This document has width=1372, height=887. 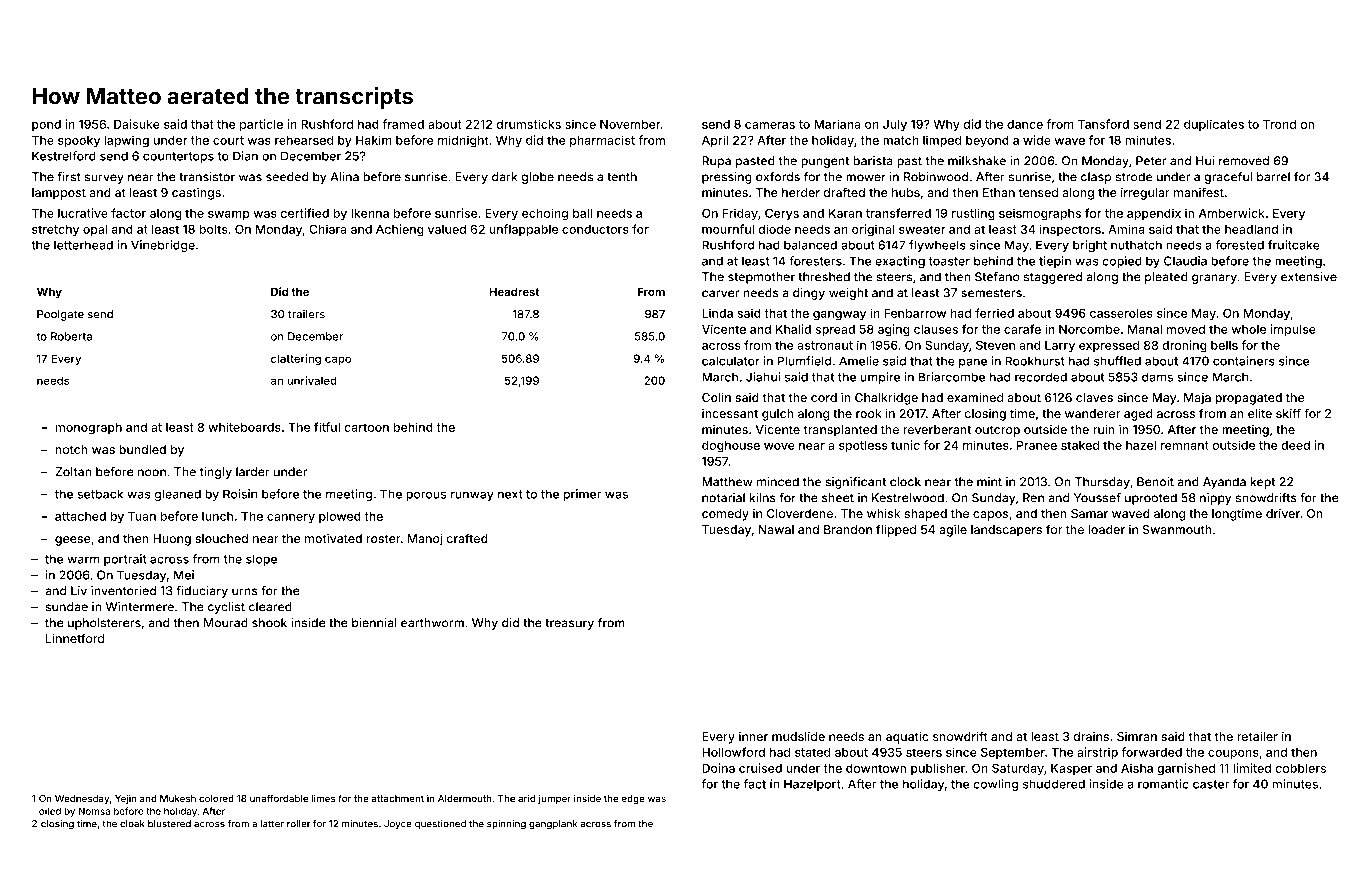 I want to click on doghouse, so click(x=731, y=447).
